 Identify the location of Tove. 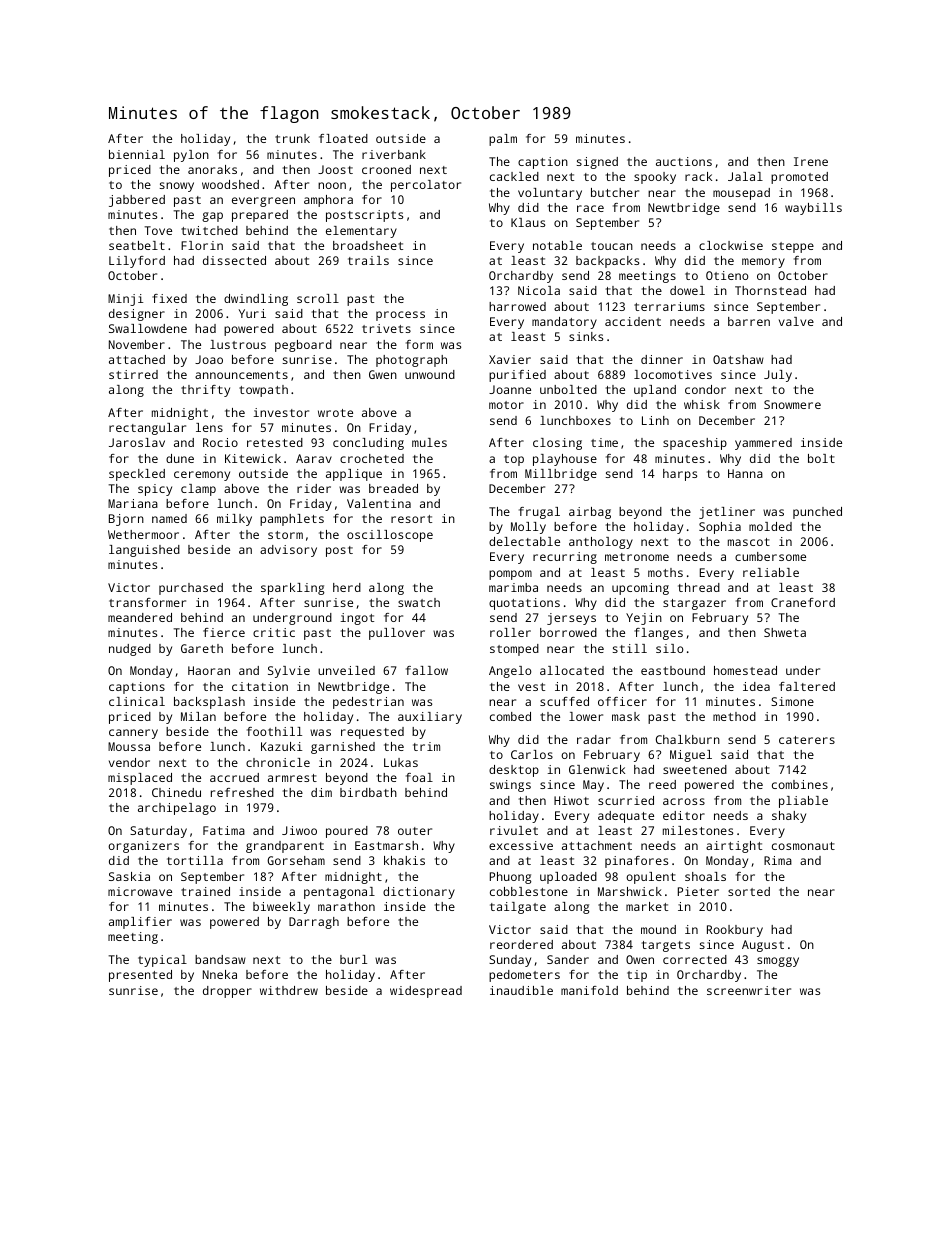
(158, 230).
